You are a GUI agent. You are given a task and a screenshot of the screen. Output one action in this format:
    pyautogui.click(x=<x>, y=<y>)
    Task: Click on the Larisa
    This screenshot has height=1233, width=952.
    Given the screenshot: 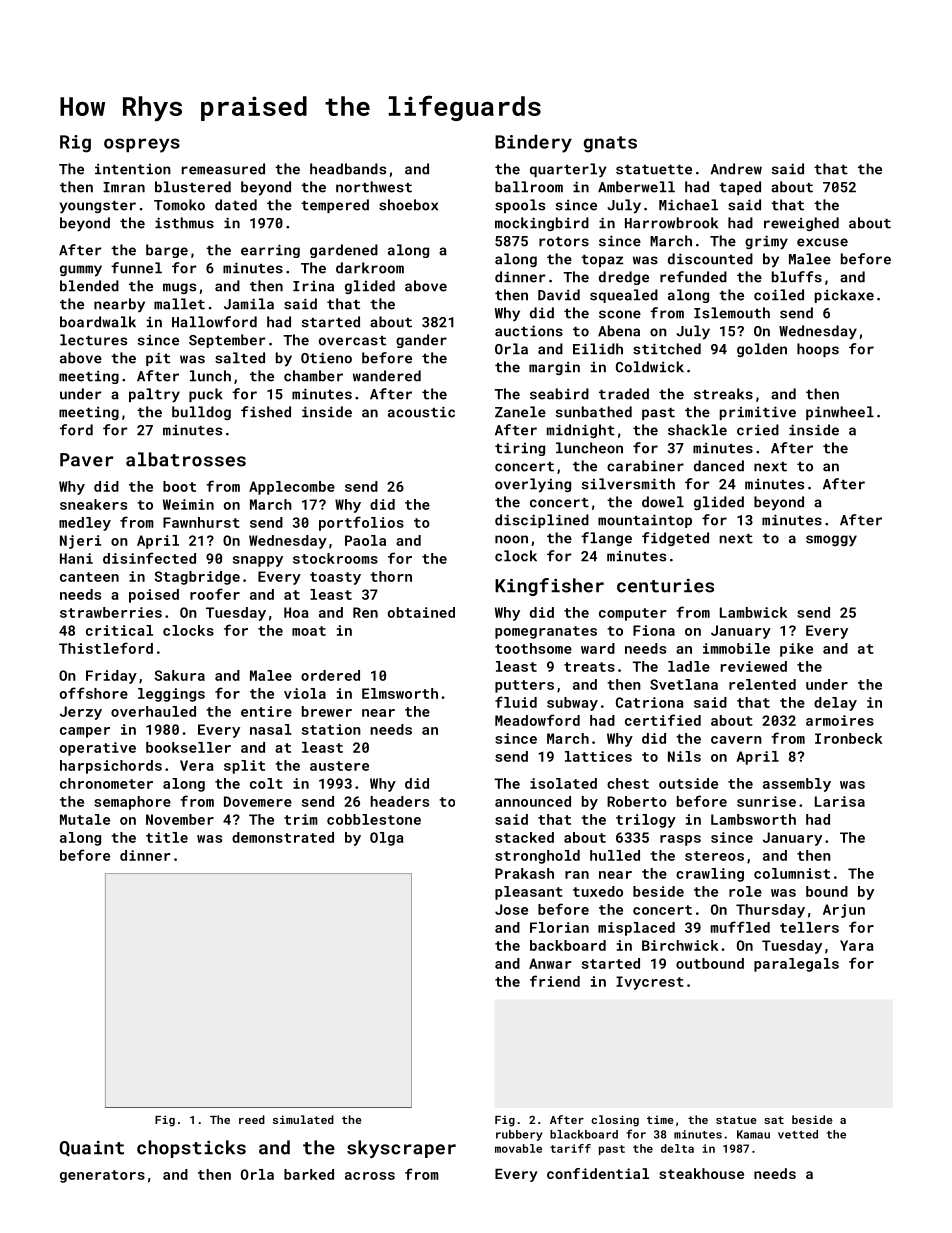 What is the action you would take?
    pyautogui.click(x=840, y=801)
